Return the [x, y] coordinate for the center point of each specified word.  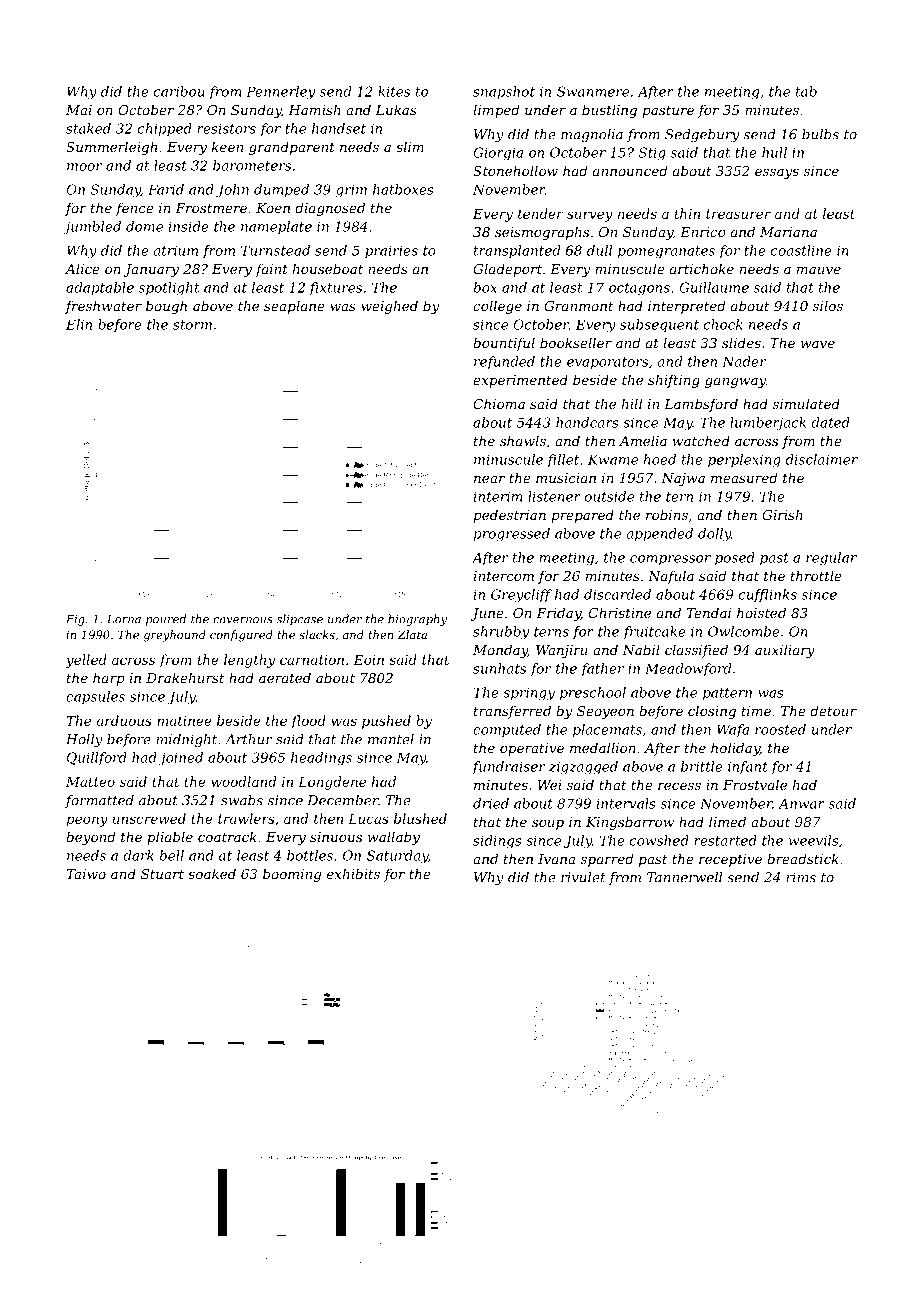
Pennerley [280, 93]
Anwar [801, 803]
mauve [819, 270]
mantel [391, 739]
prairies [391, 251]
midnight [186, 740]
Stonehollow [515, 170]
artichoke [702, 268]
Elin [79, 324]
